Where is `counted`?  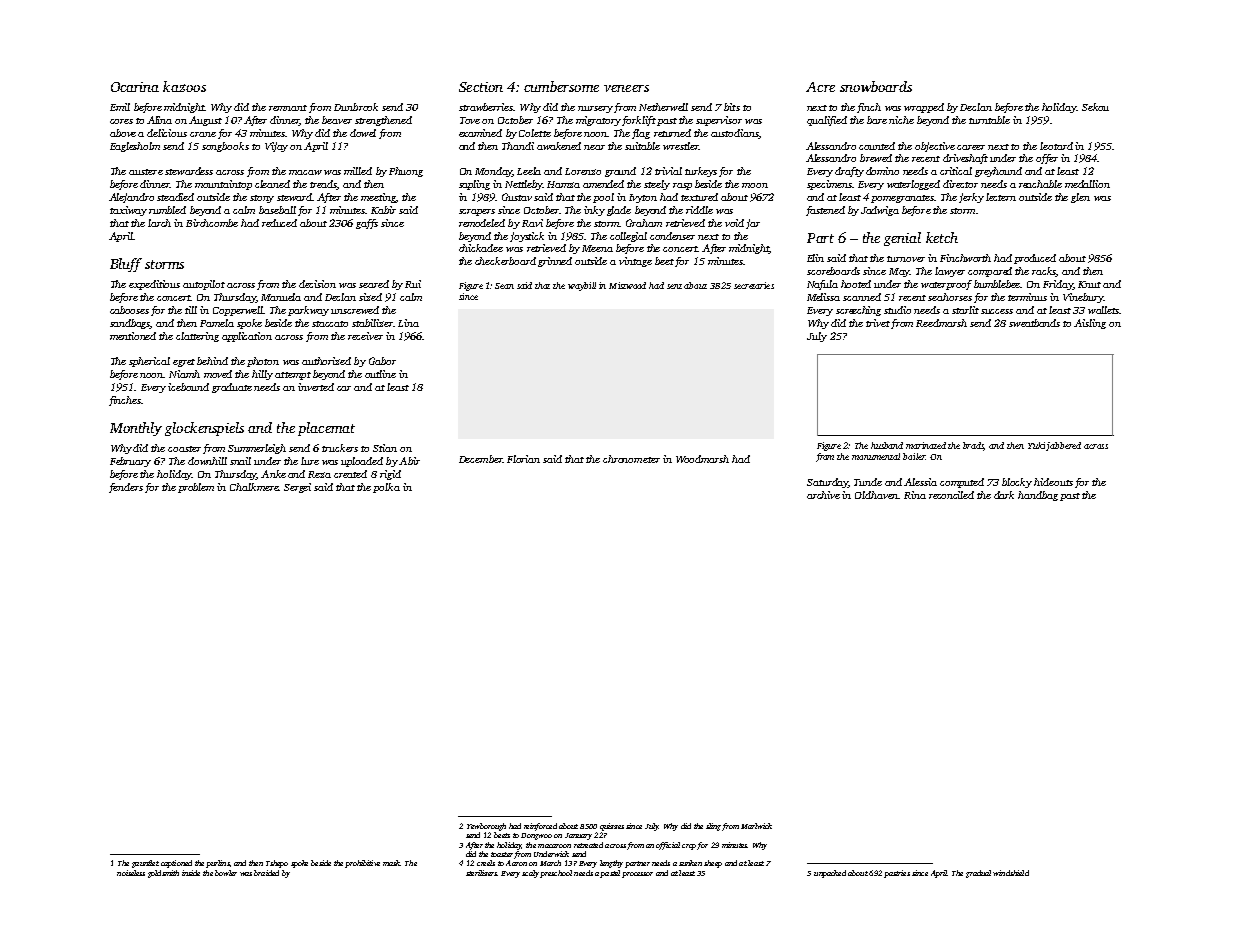
counted is located at coordinates (877, 146).
